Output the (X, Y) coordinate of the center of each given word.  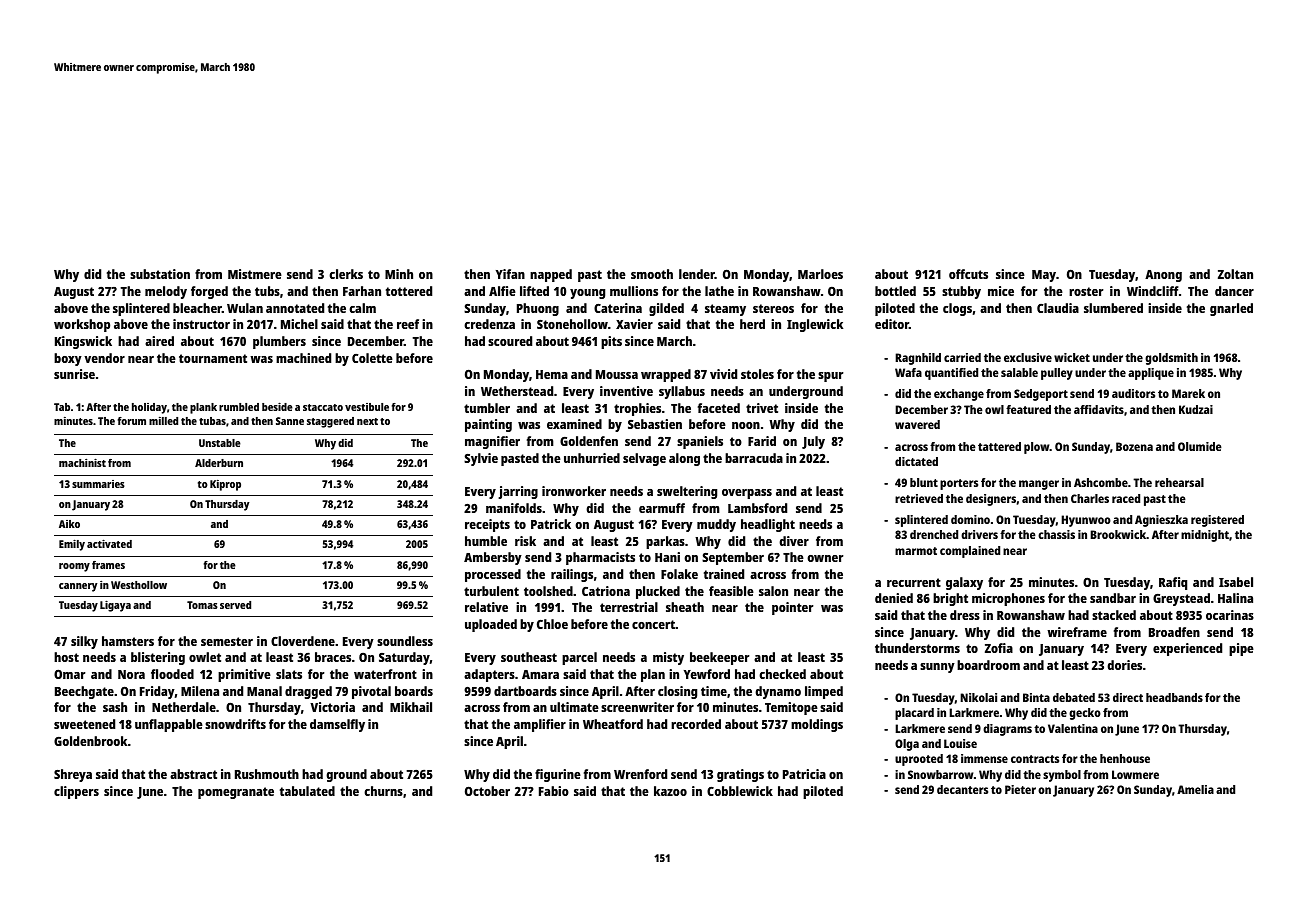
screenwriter (637, 707)
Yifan (510, 274)
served (235, 605)
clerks (346, 274)
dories (1124, 665)
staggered (330, 422)
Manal (264, 691)
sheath (685, 607)
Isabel (1236, 582)
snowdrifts (235, 724)
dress (965, 615)
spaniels (700, 442)
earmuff (662, 508)
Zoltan (1235, 274)
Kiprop (225, 485)
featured (1028, 409)
